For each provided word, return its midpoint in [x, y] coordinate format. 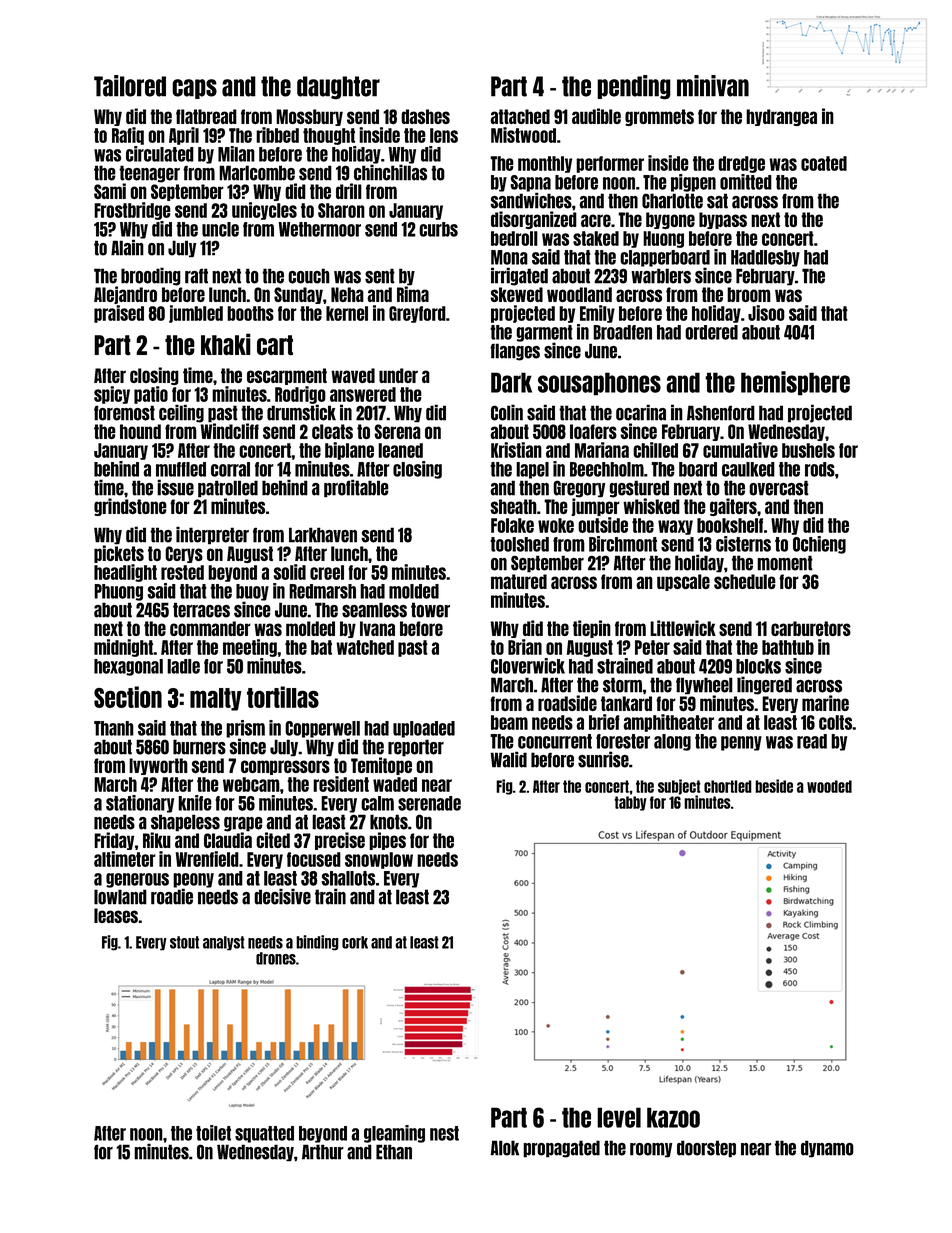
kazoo [673, 1117]
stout [184, 942]
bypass [723, 220]
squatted [264, 1134]
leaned [400, 450]
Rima [413, 294]
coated [824, 163]
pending [634, 87]
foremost [124, 413]
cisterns [743, 544]
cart [275, 345]
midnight [123, 648]
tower [430, 610]
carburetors [811, 628]
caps [194, 89]
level [619, 1117]
